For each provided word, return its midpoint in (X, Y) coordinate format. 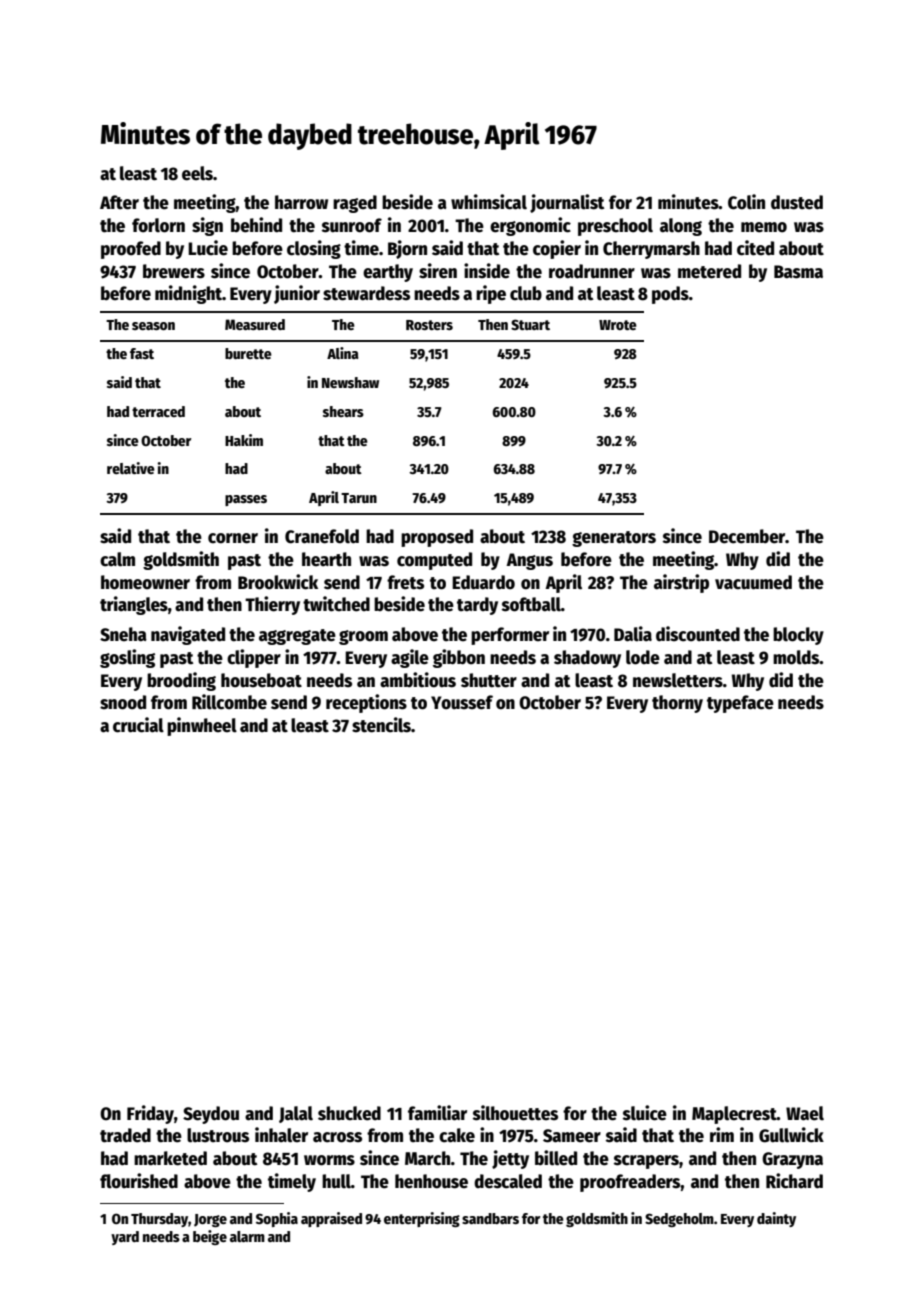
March (428, 1158)
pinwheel (202, 726)
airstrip (681, 583)
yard (125, 1238)
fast (142, 353)
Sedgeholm (679, 1220)
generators (614, 539)
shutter (489, 680)
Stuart (530, 324)
